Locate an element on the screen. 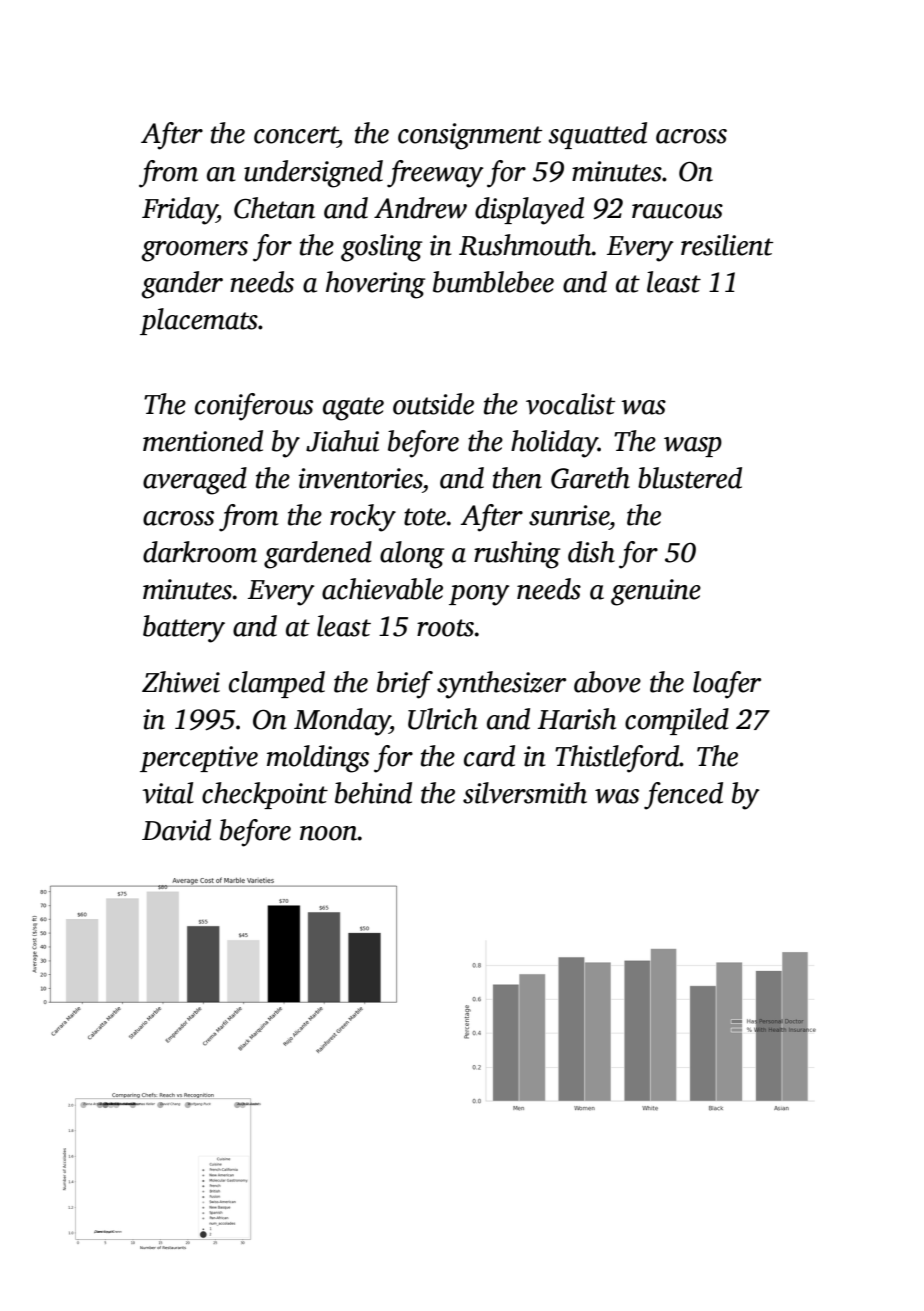  silversmith is located at coordinates (525, 793).
